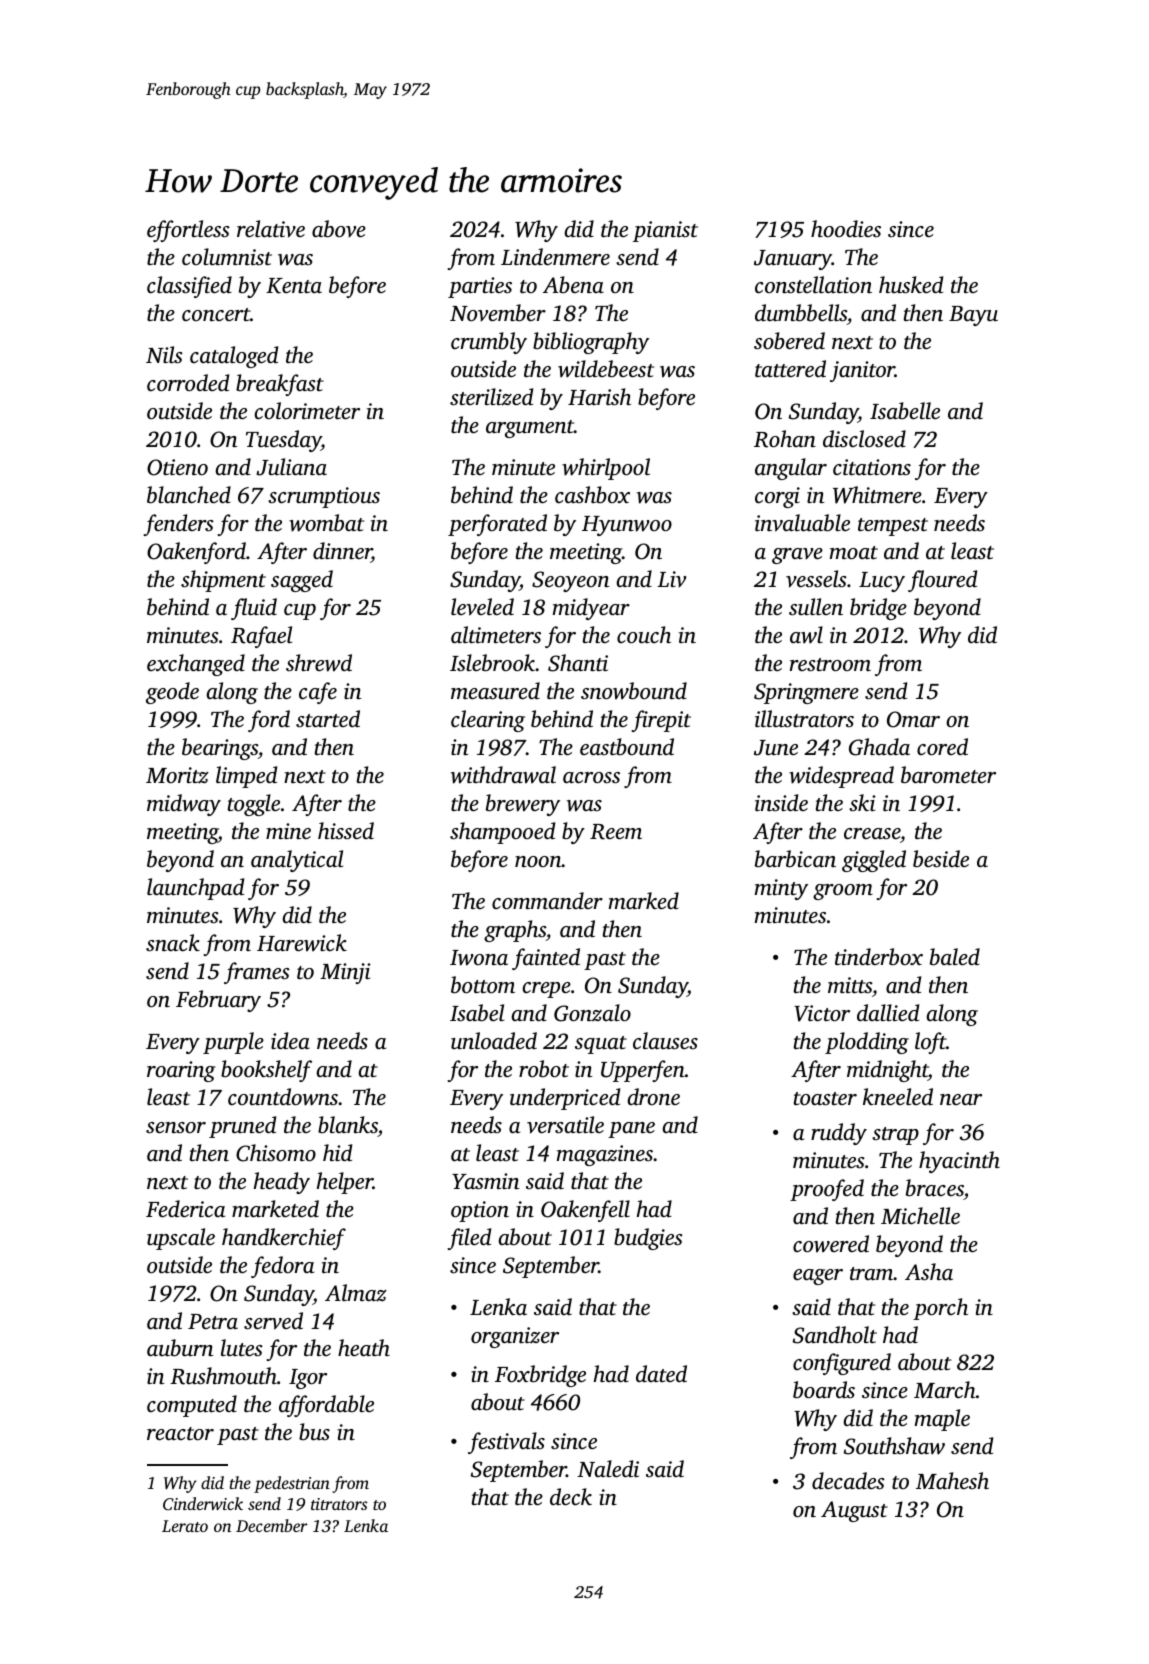 This screenshot has width=1149, height=1664. Describe the element at coordinates (181, 1239) in the screenshot. I see `upscale` at that location.
